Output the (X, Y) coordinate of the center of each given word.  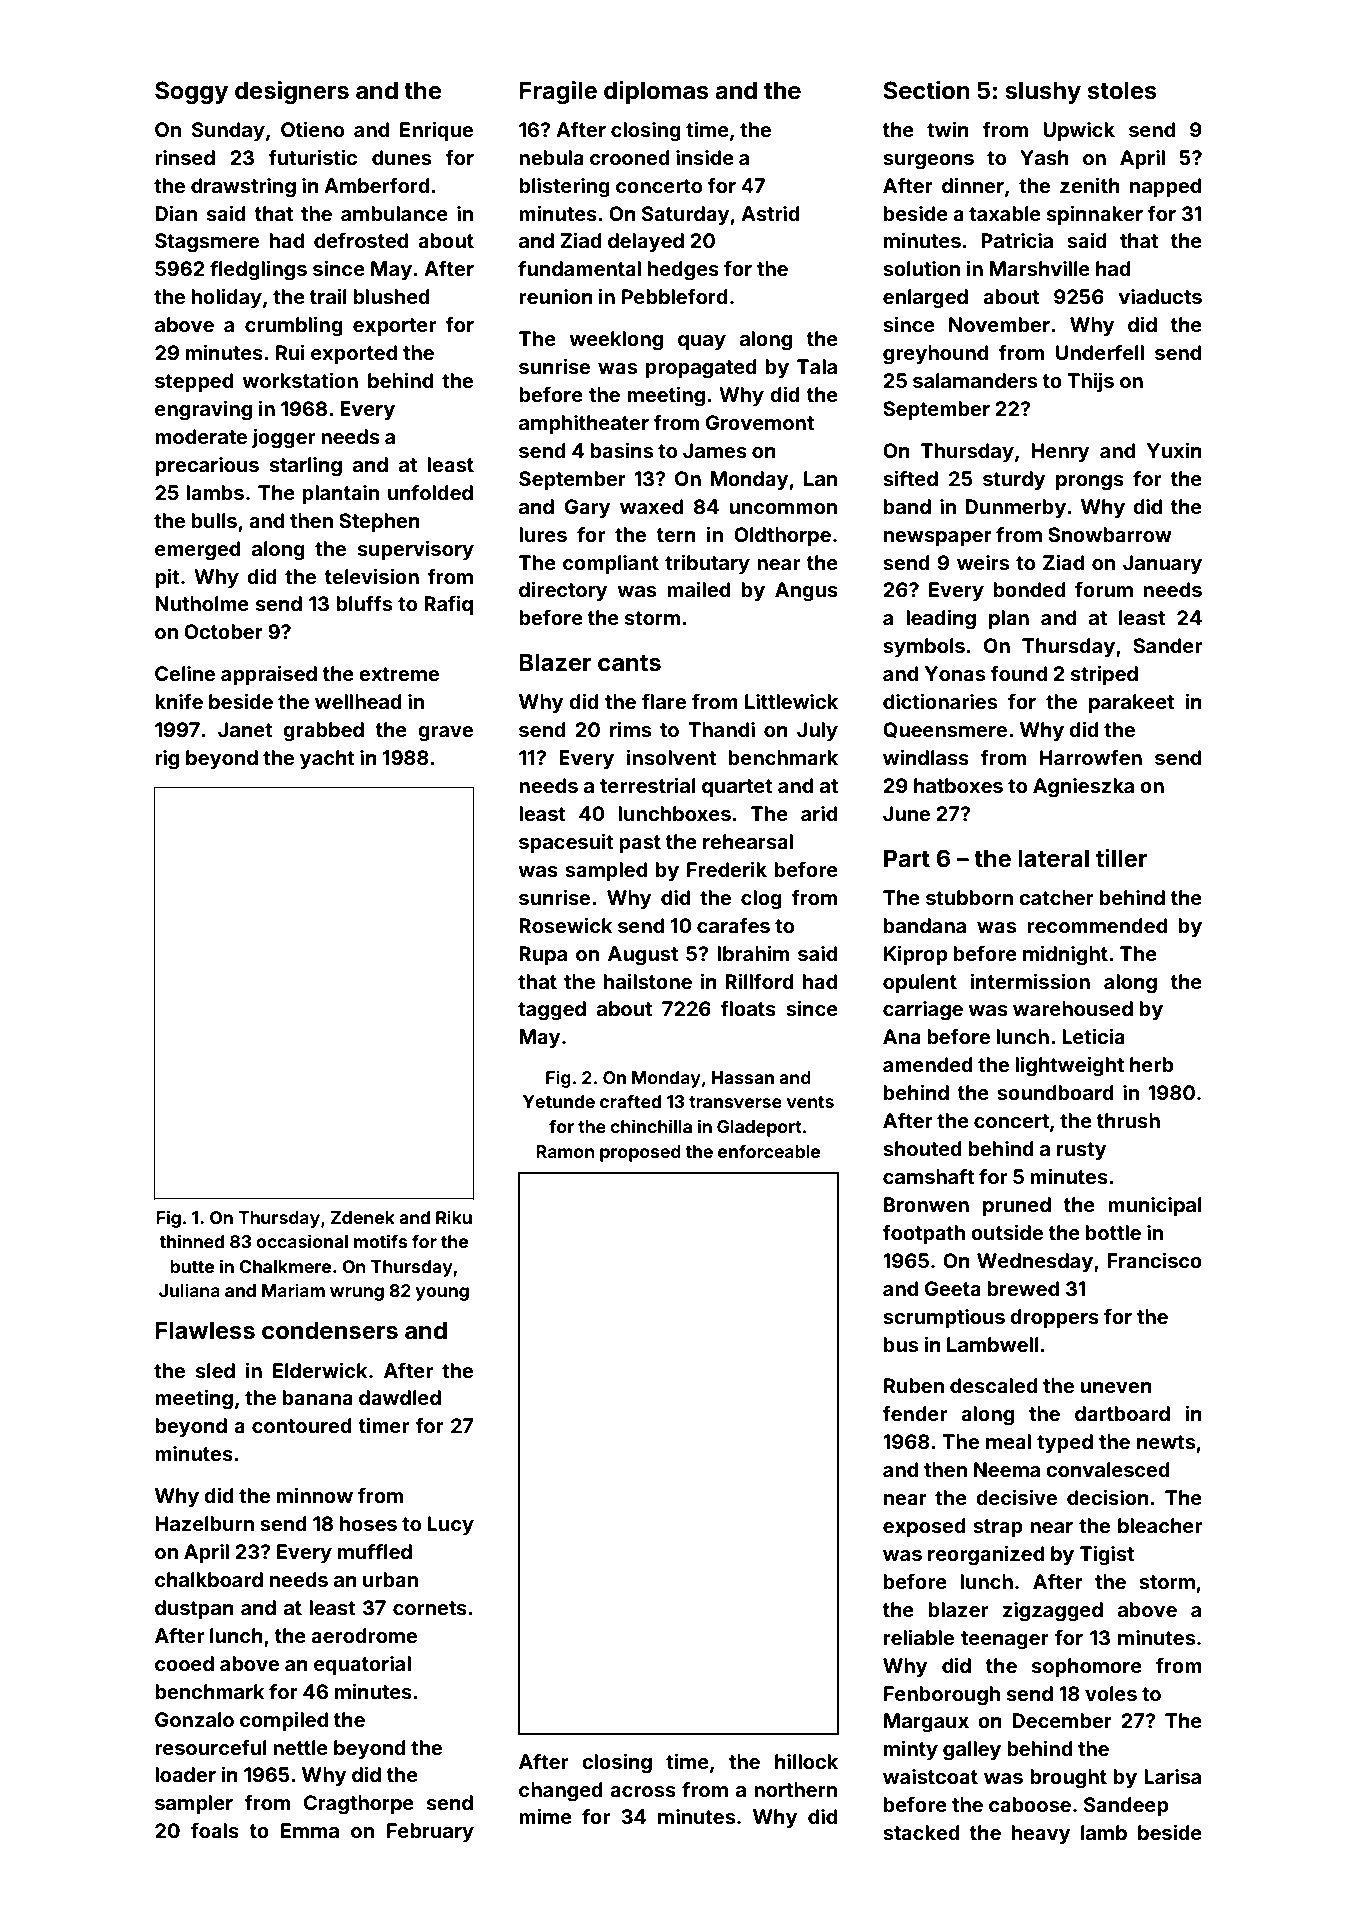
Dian (176, 213)
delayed (646, 242)
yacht (327, 759)
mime (545, 1816)
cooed (184, 1663)
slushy (1043, 92)
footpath (924, 1234)
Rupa (543, 955)
